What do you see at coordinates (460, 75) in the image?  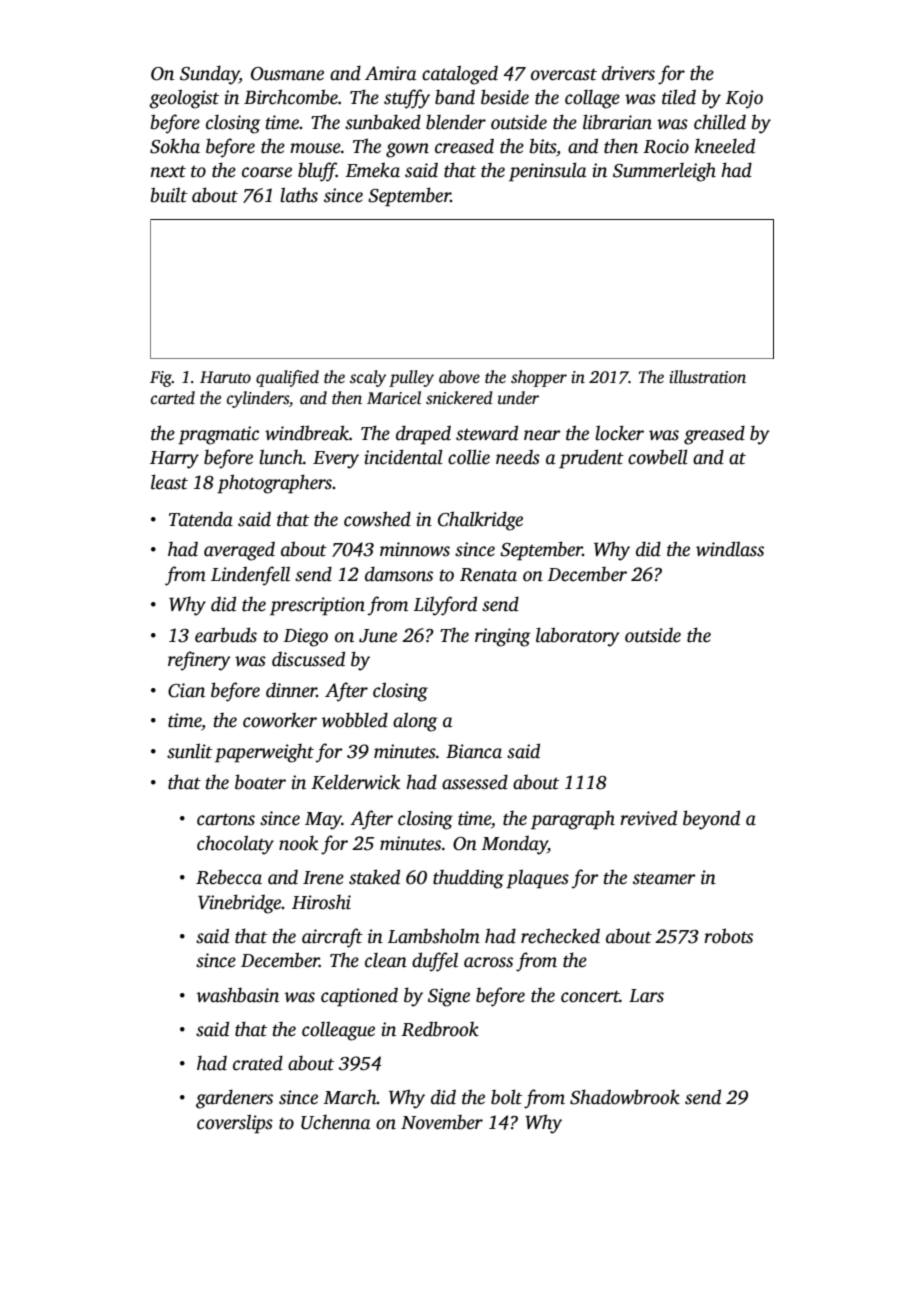 I see `cataloged` at bounding box center [460, 75].
